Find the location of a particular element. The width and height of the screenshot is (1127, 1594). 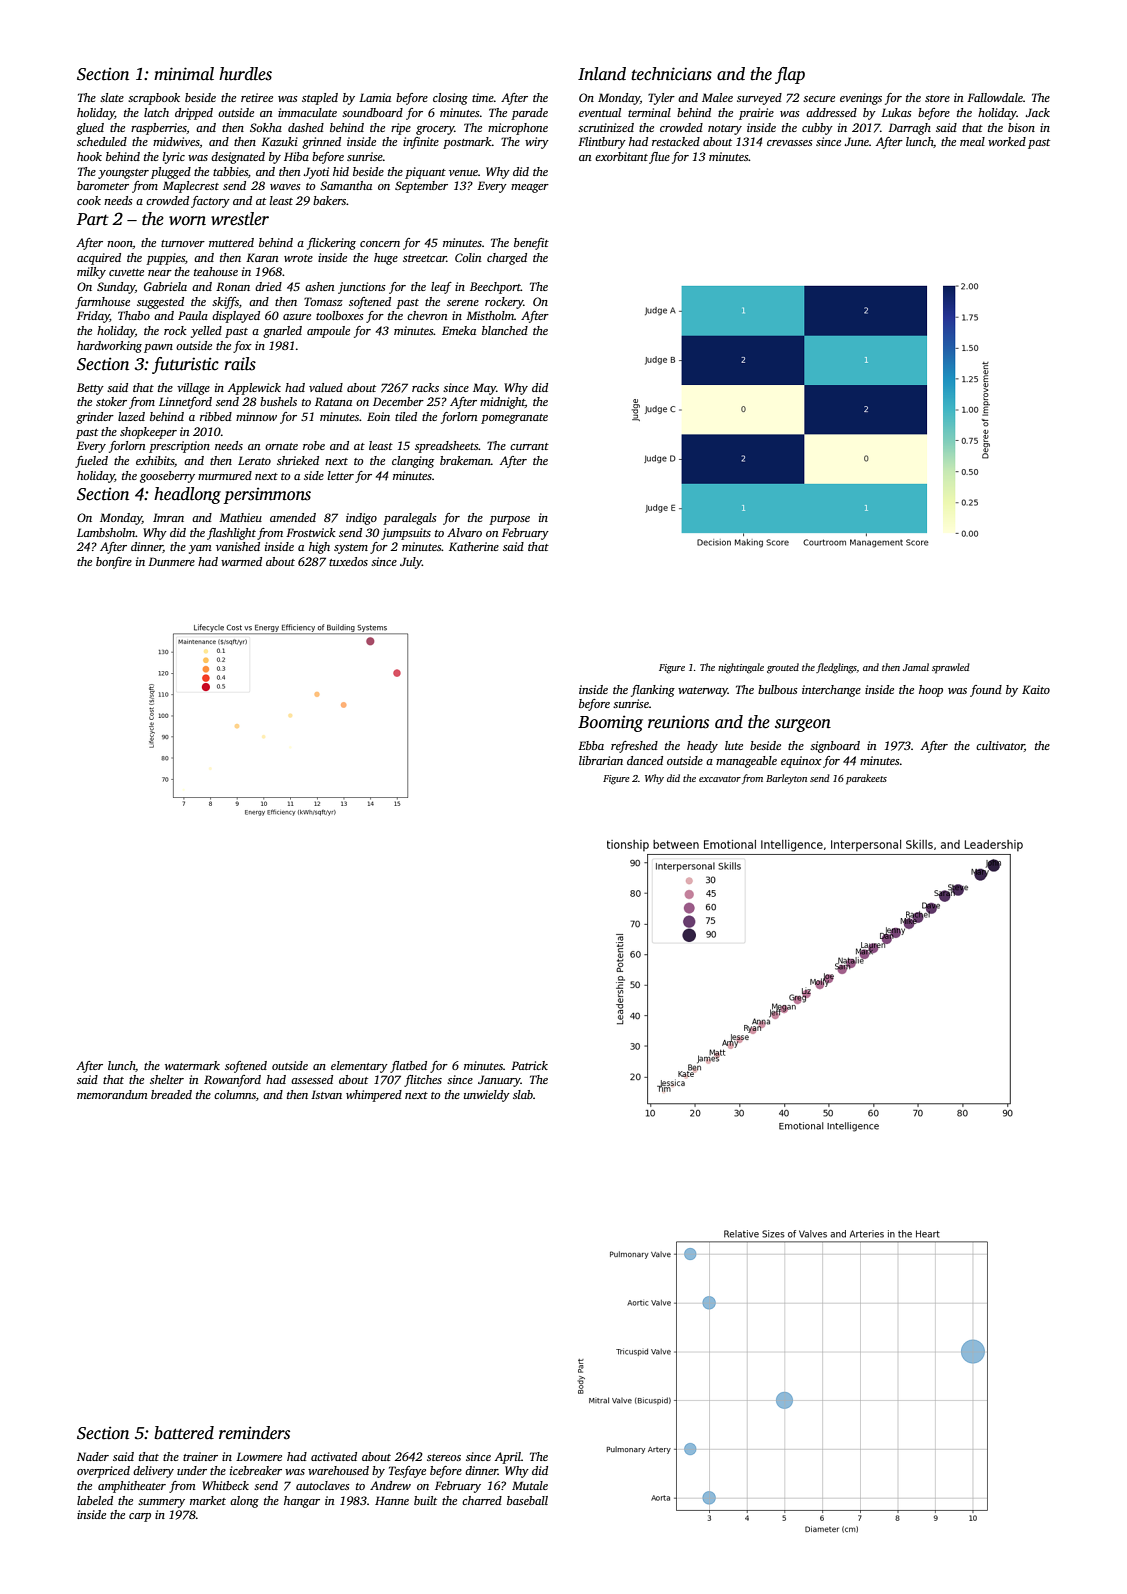

worked is located at coordinates (1007, 141).
